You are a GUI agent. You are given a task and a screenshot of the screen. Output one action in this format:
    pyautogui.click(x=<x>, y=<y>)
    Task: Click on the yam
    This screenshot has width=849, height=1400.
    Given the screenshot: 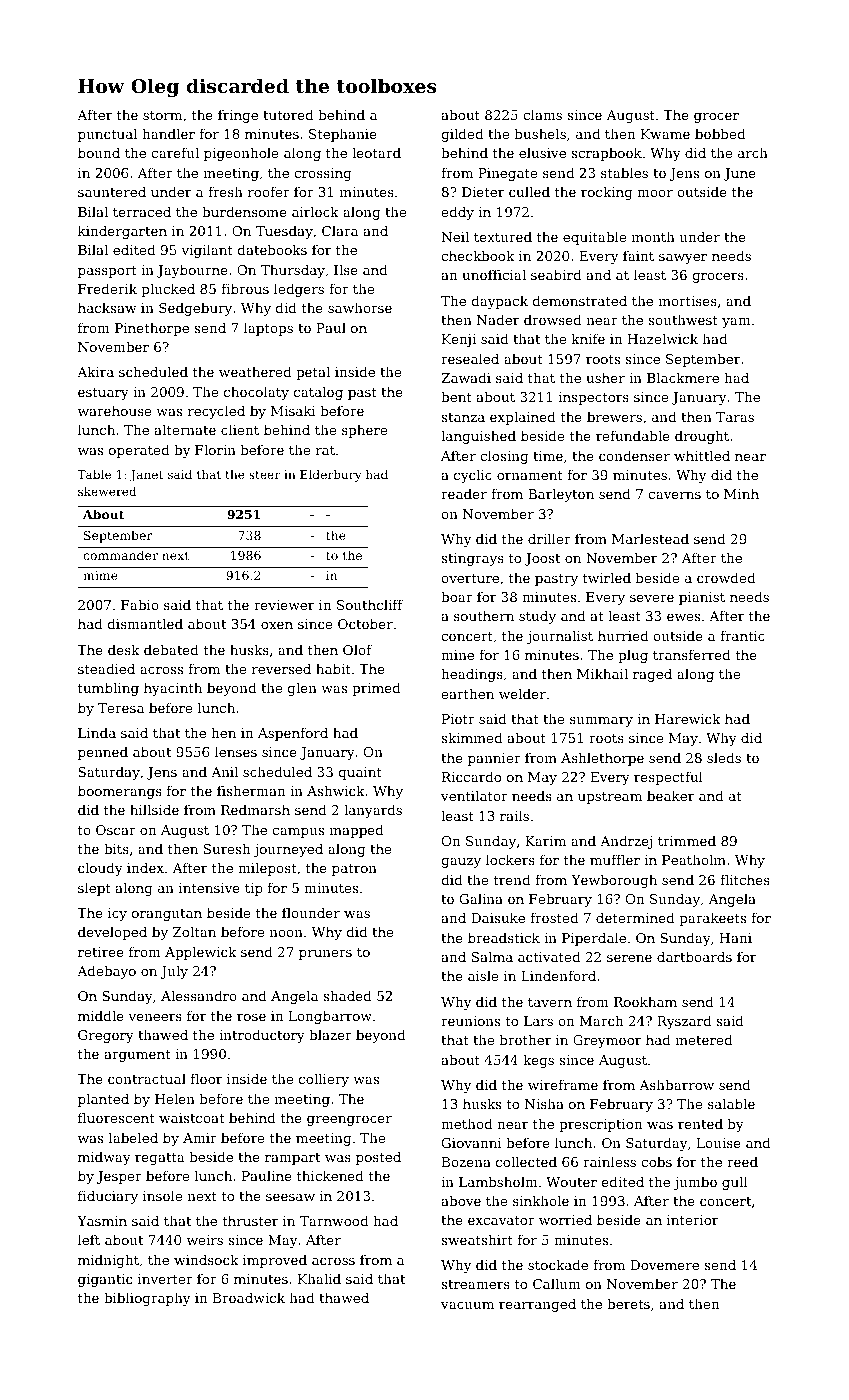 What is the action you would take?
    pyautogui.click(x=736, y=323)
